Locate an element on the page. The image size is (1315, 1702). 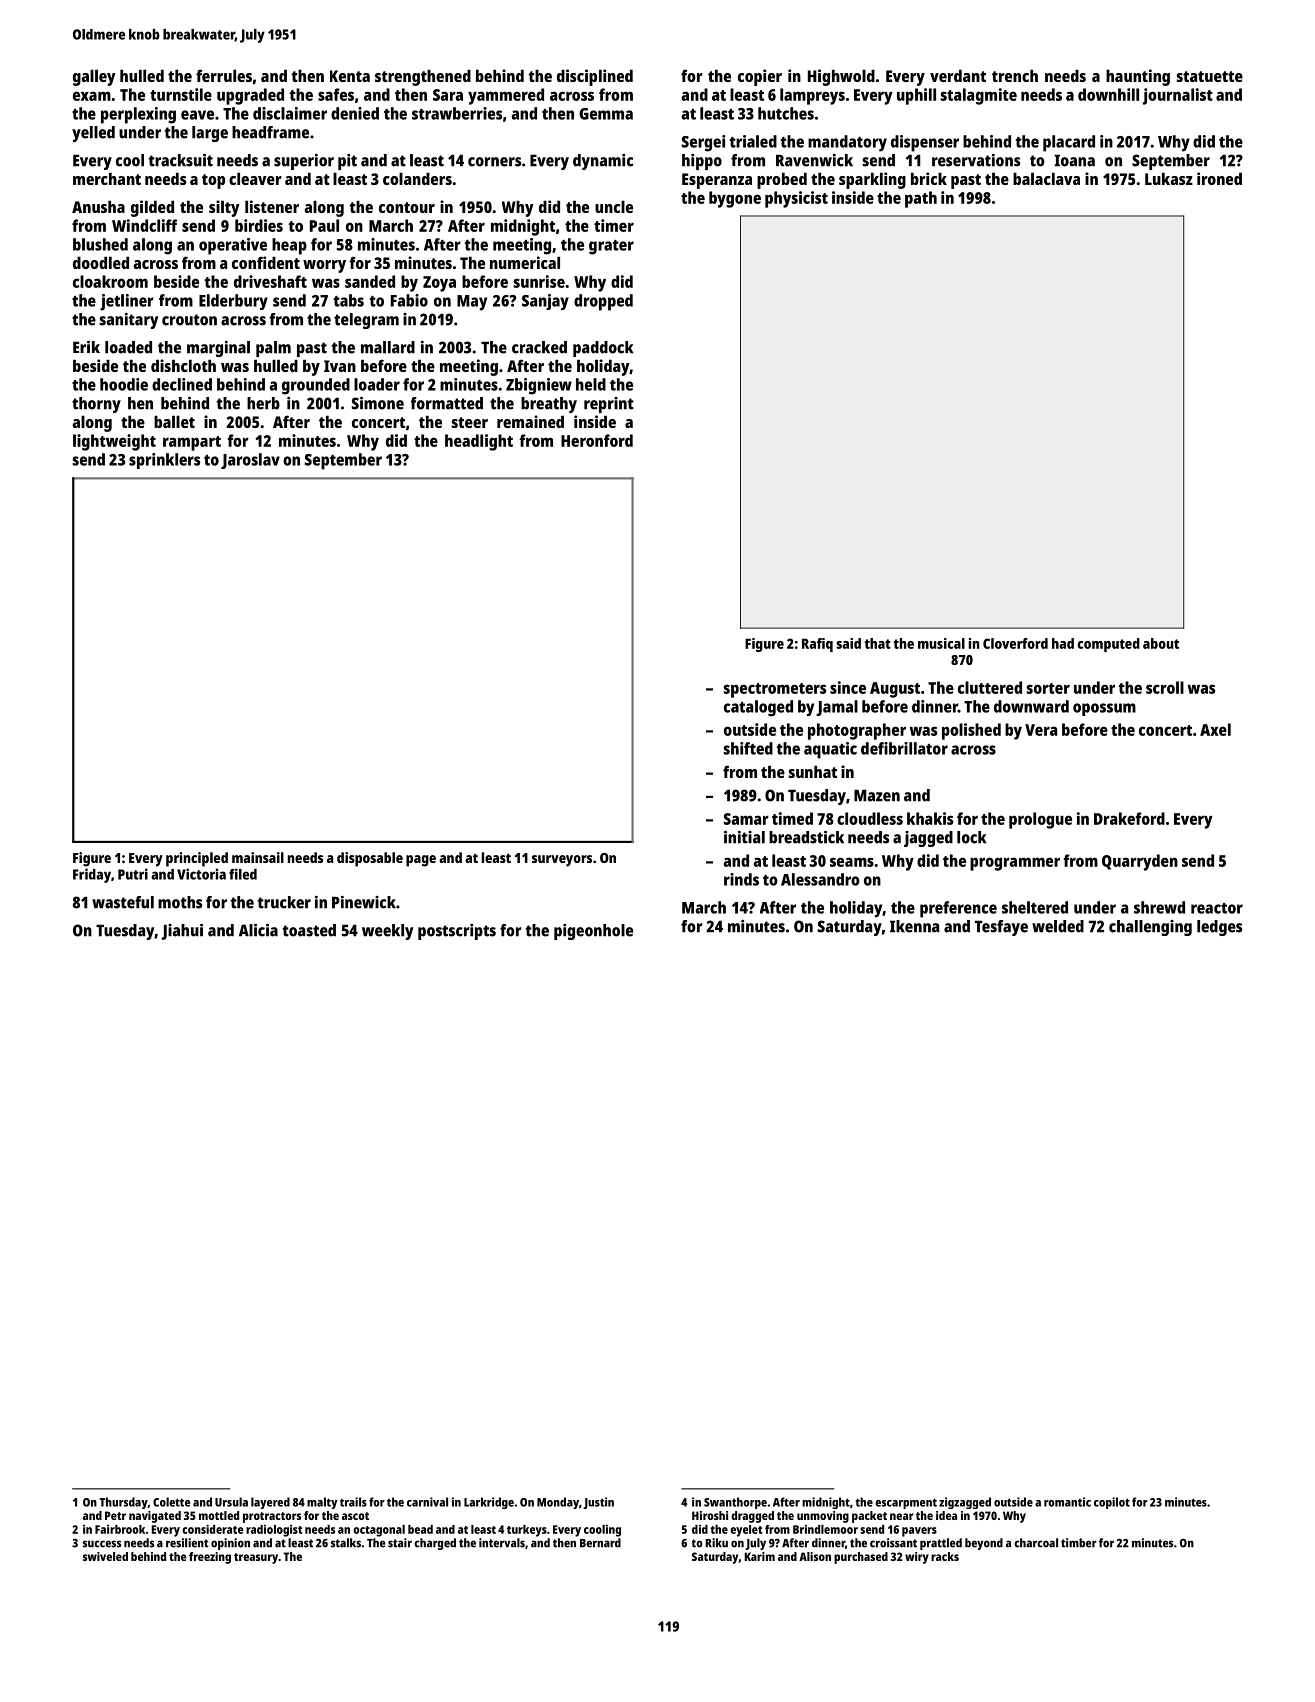
Monday is located at coordinates (558, 1503).
